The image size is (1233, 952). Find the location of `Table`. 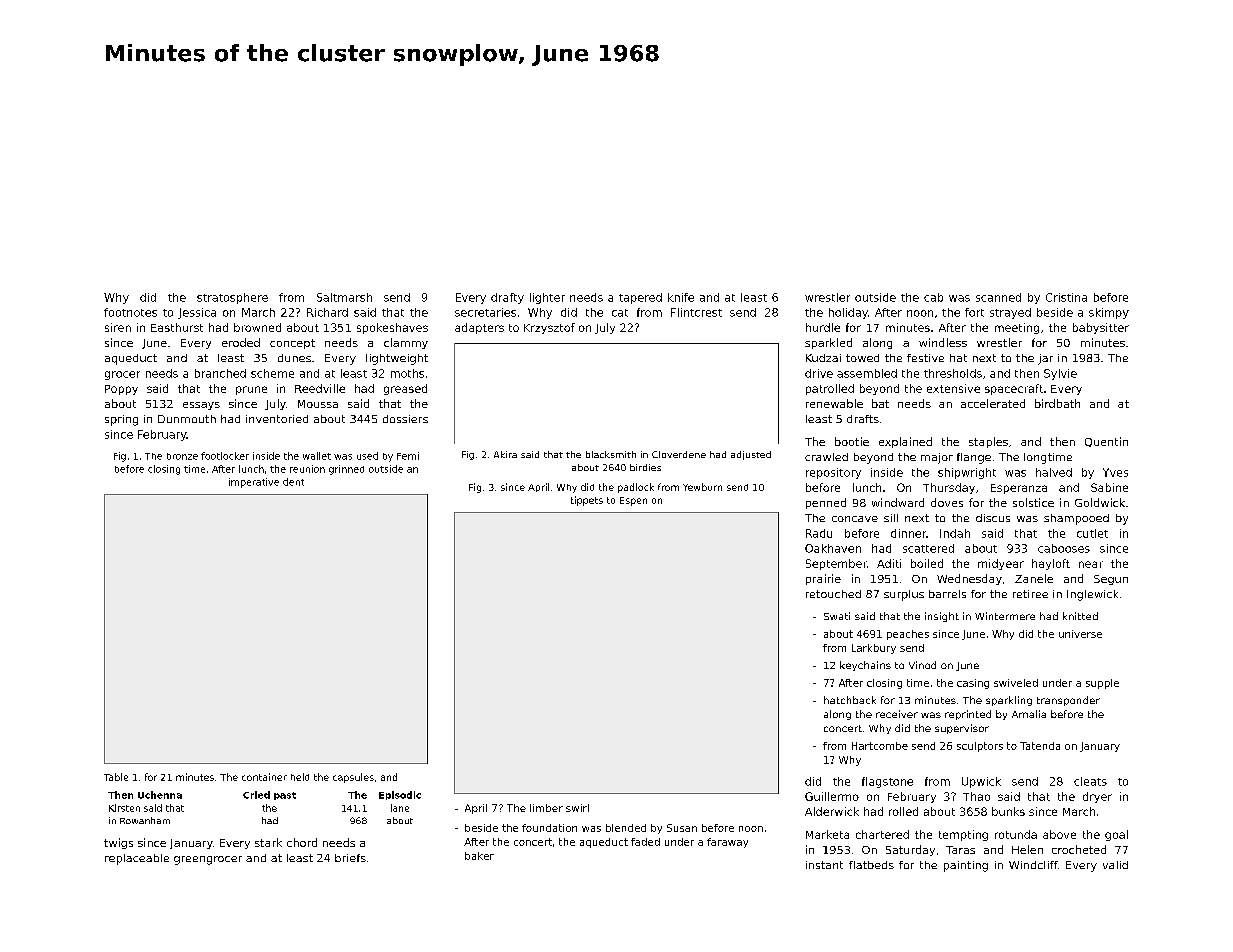

Table is located at coordinates (116, 777).
